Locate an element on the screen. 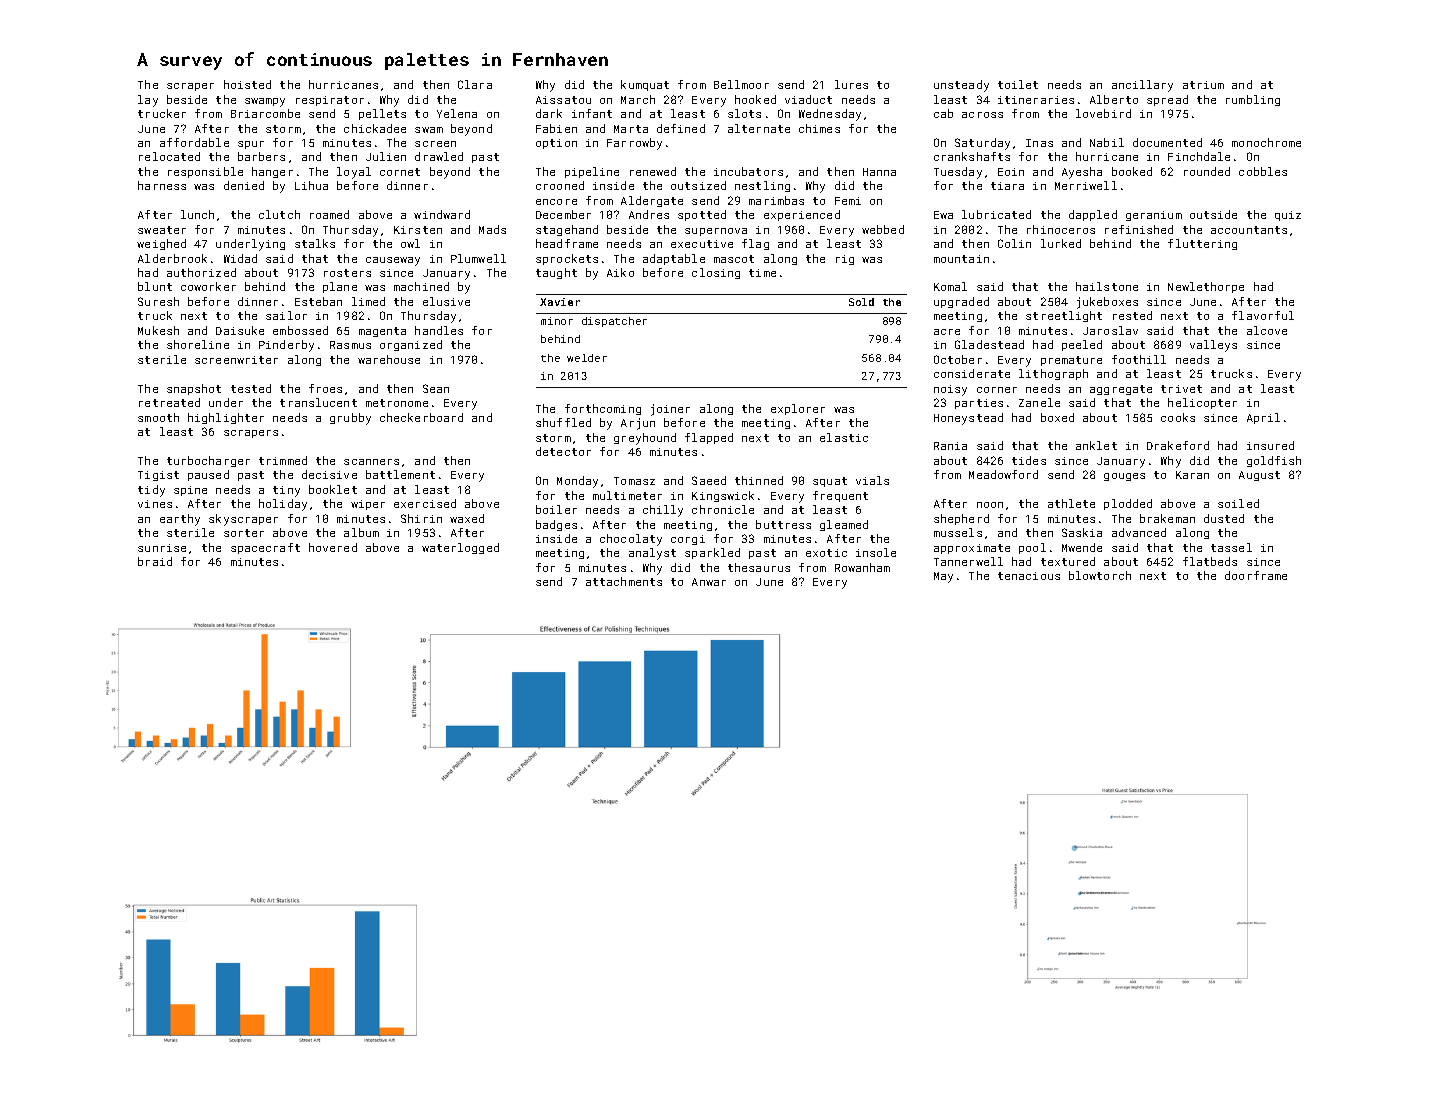 The image size is (1443, 1115). flatbeds is located at coordinates (1210, 561).
